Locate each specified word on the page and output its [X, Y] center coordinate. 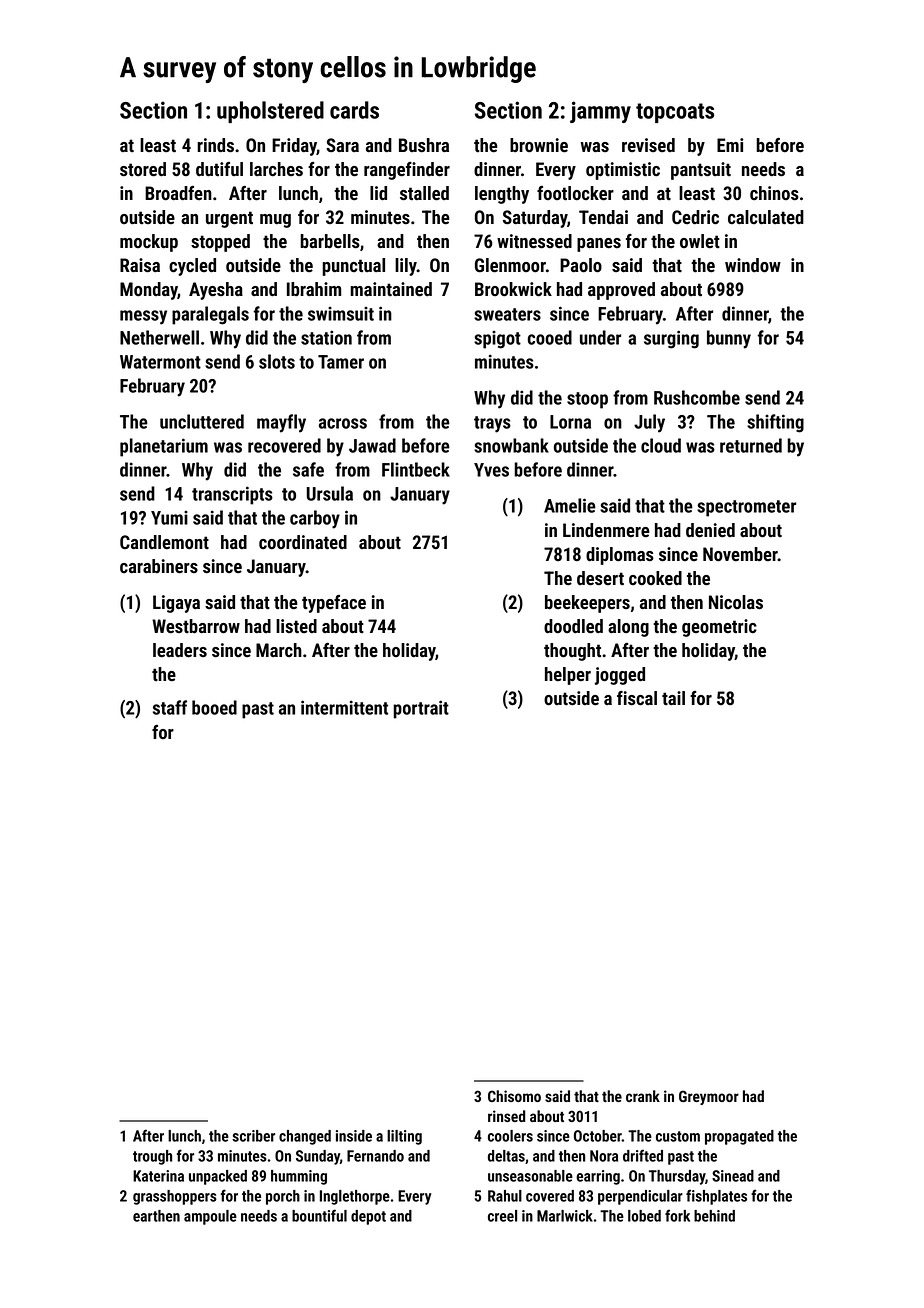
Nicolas [736, 602]
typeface [334, 604]
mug [275, 221]
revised [648, 145]
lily [406, 267]
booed [214, 707]
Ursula [330, 493]
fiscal [637, 698]
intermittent [344, 707]
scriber [253, 1136]
